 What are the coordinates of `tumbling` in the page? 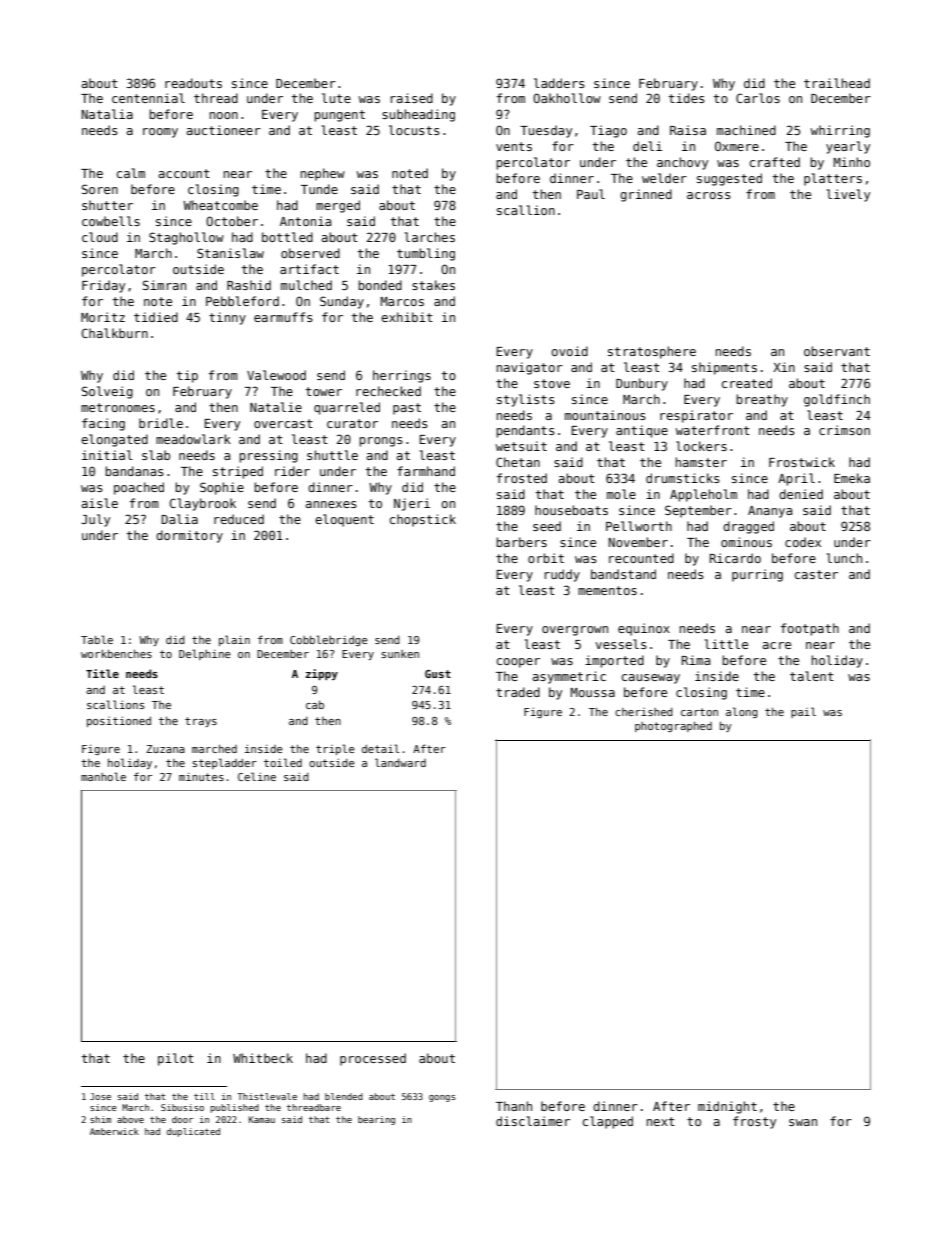 It's located at (426, 254).
